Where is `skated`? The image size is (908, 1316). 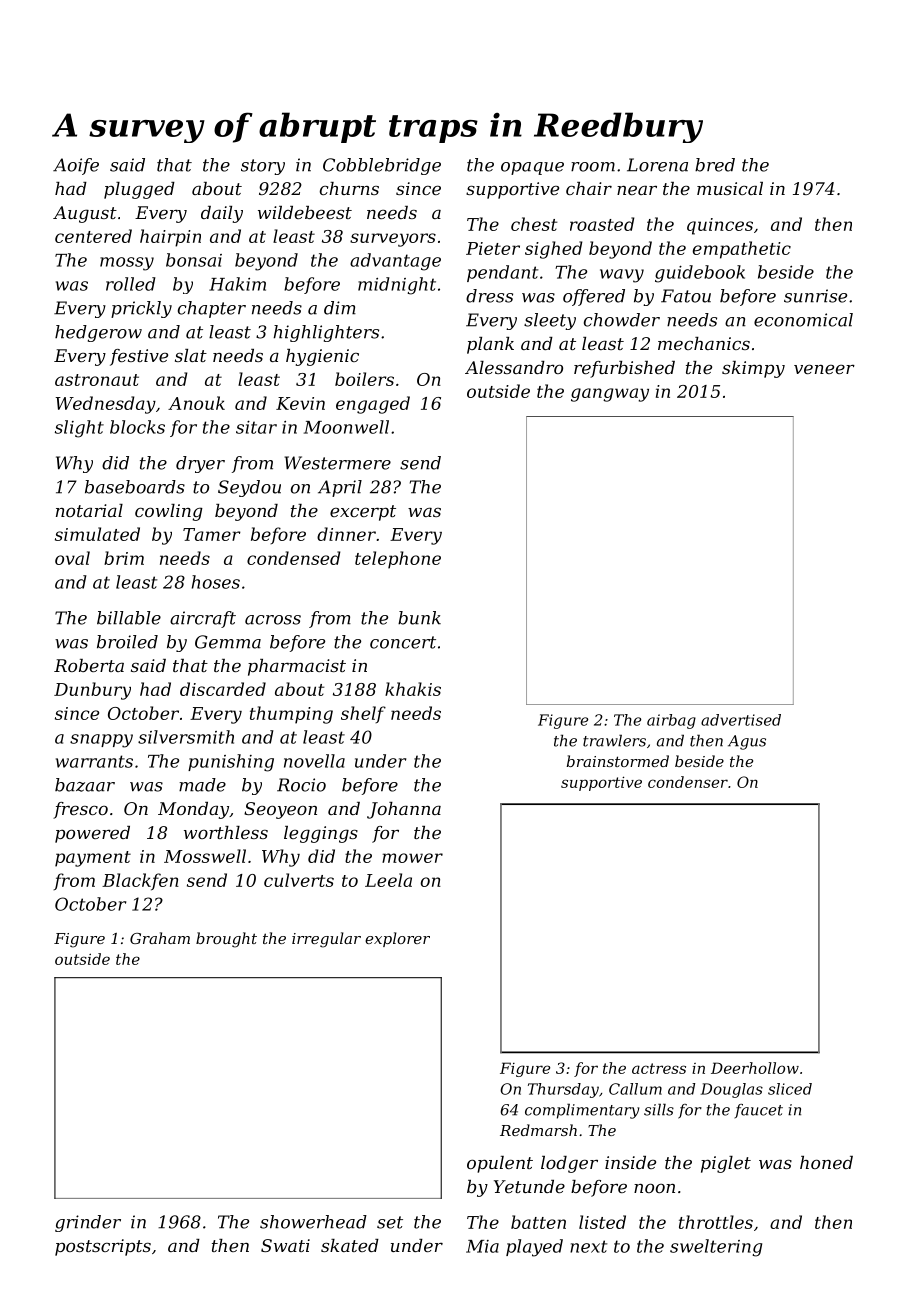 skated is located at coordinates (350, 1245).
